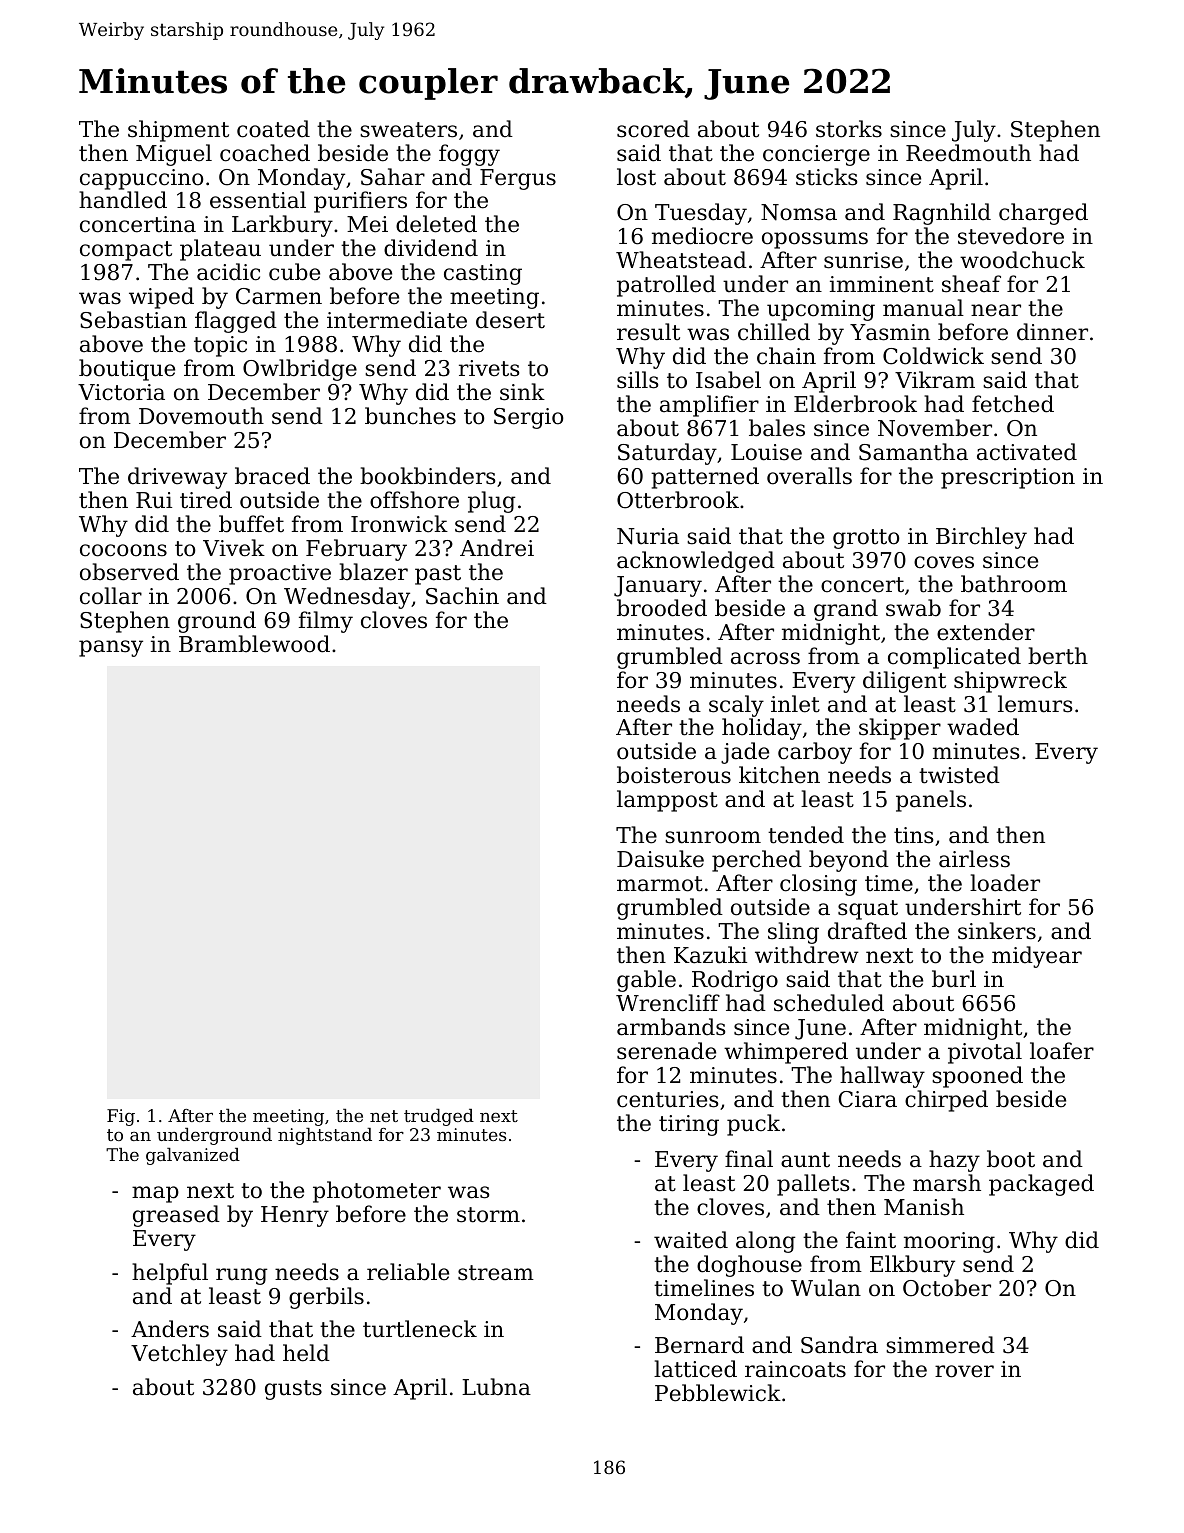  I want to click on midyear, so click(1037, 957).
